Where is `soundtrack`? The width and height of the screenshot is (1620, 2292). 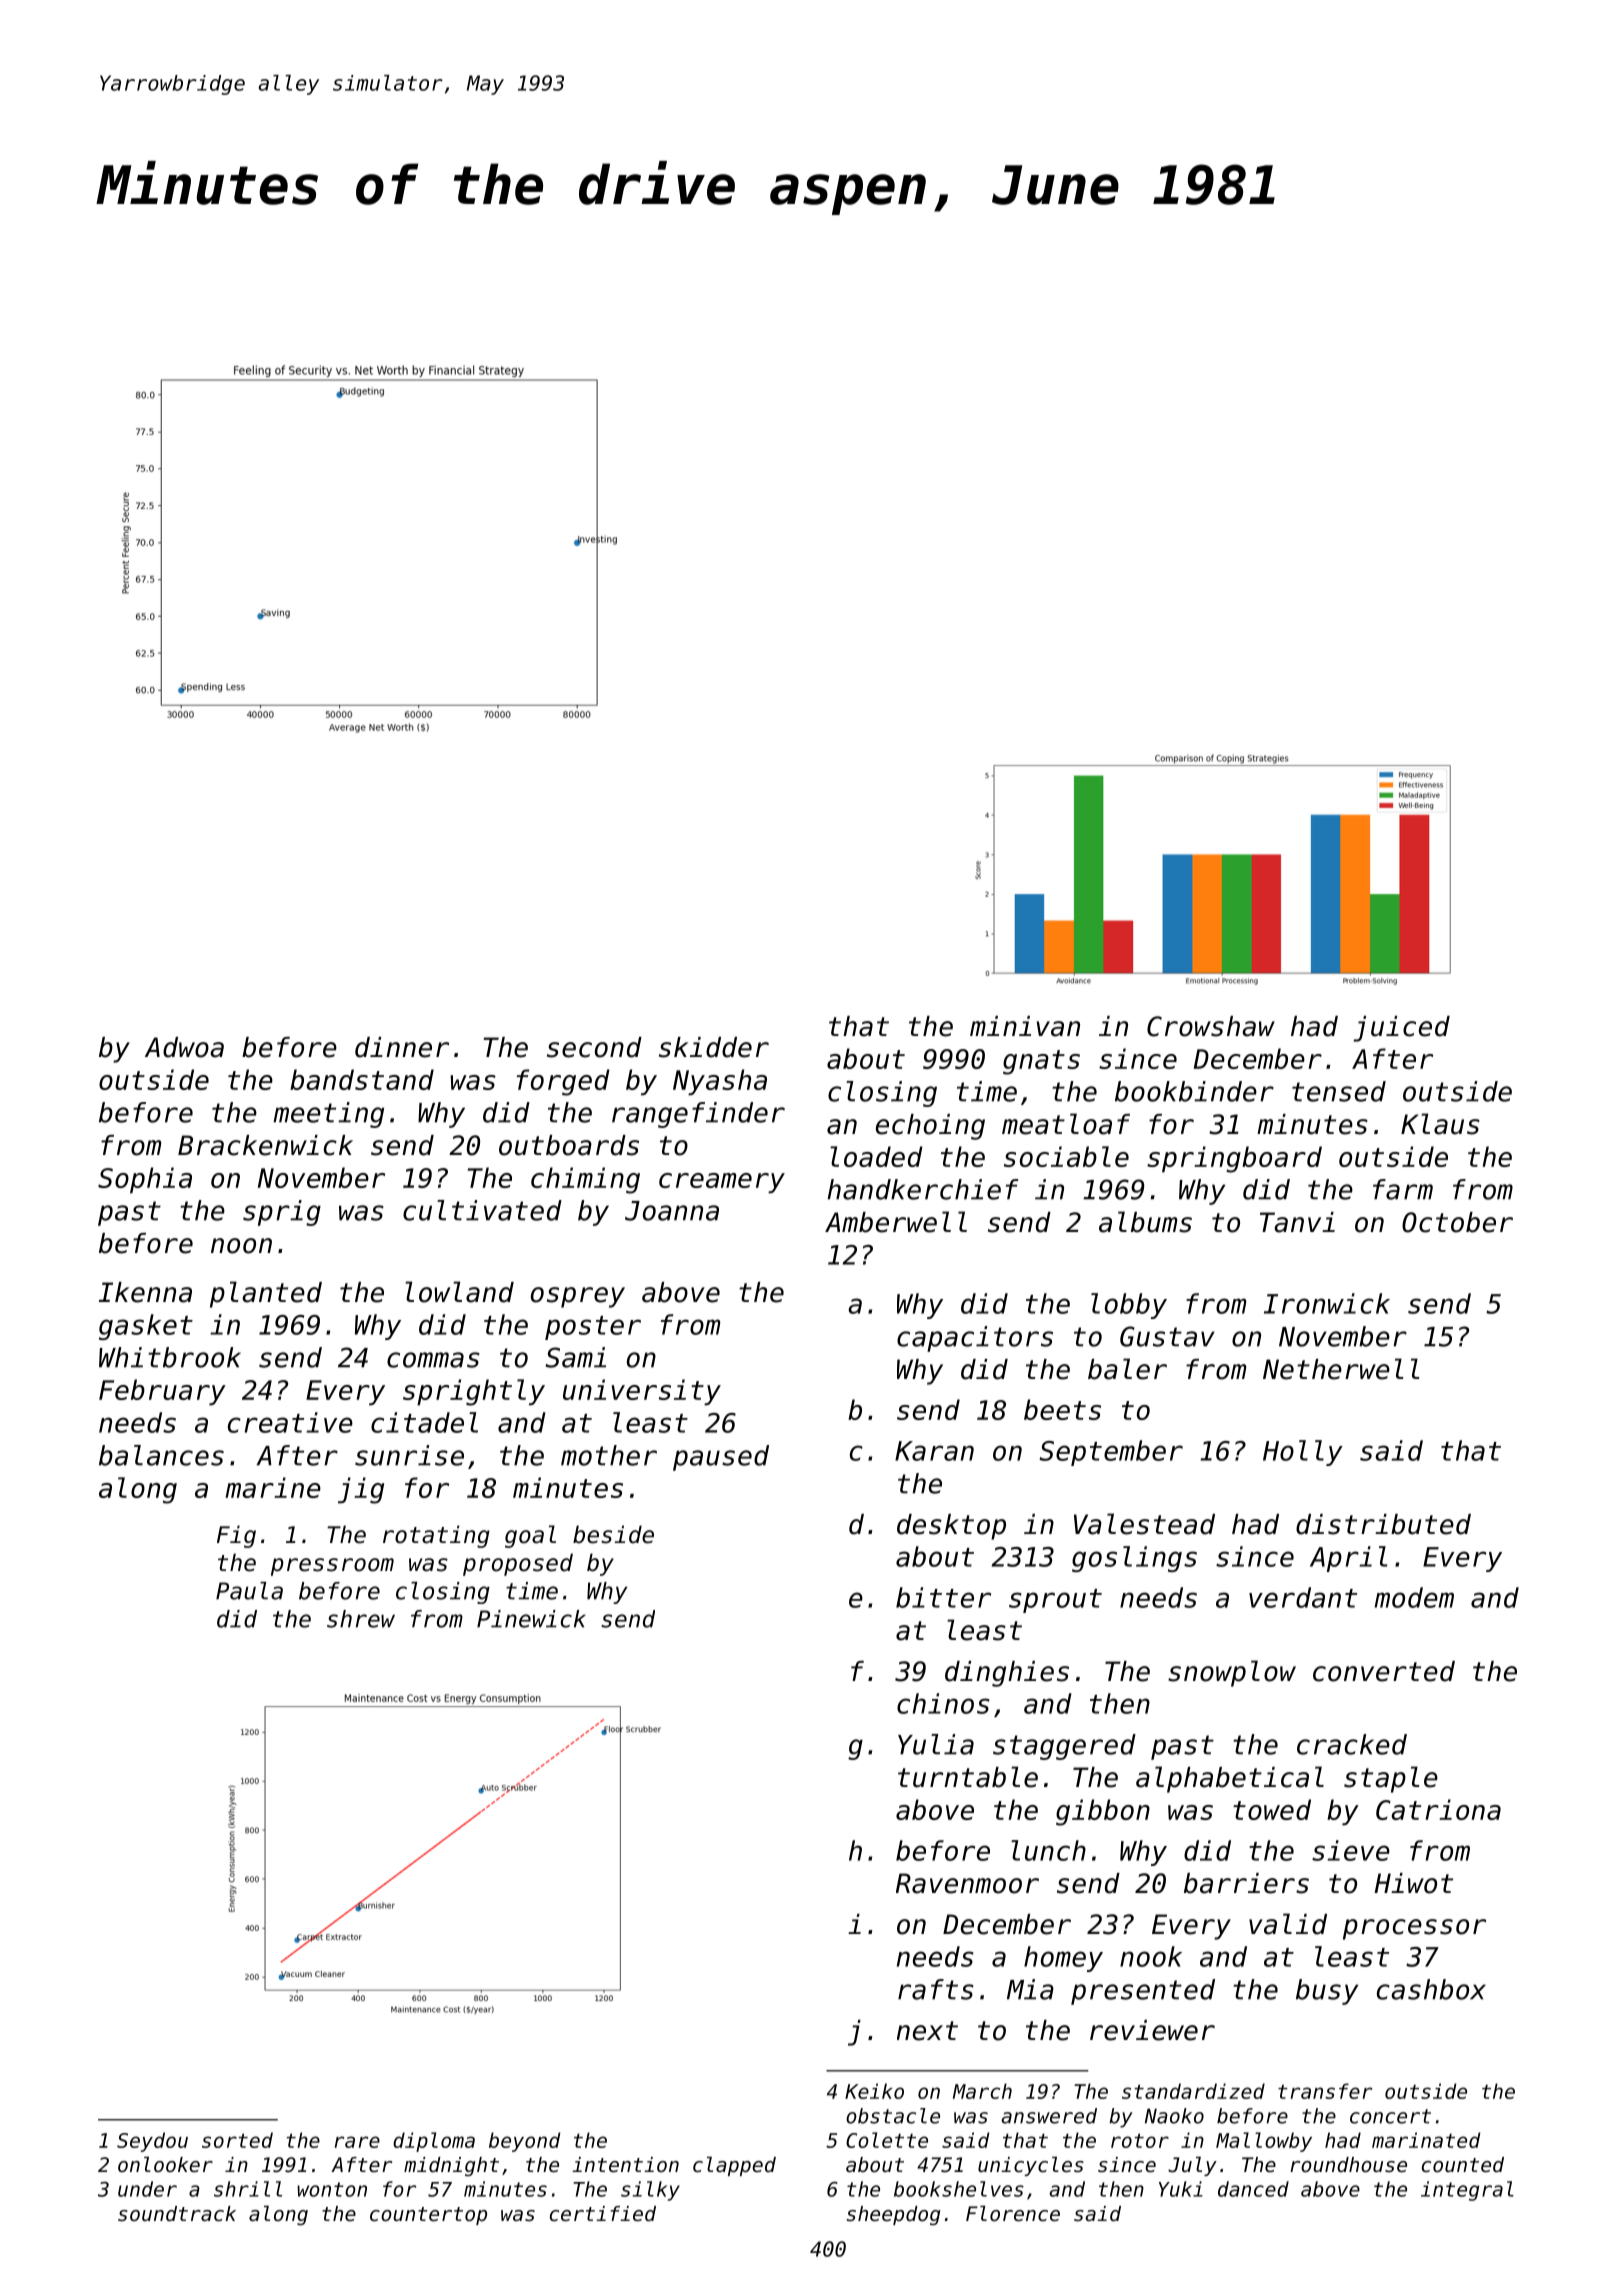
soundtrack is located at coordinates (177, 2214).
